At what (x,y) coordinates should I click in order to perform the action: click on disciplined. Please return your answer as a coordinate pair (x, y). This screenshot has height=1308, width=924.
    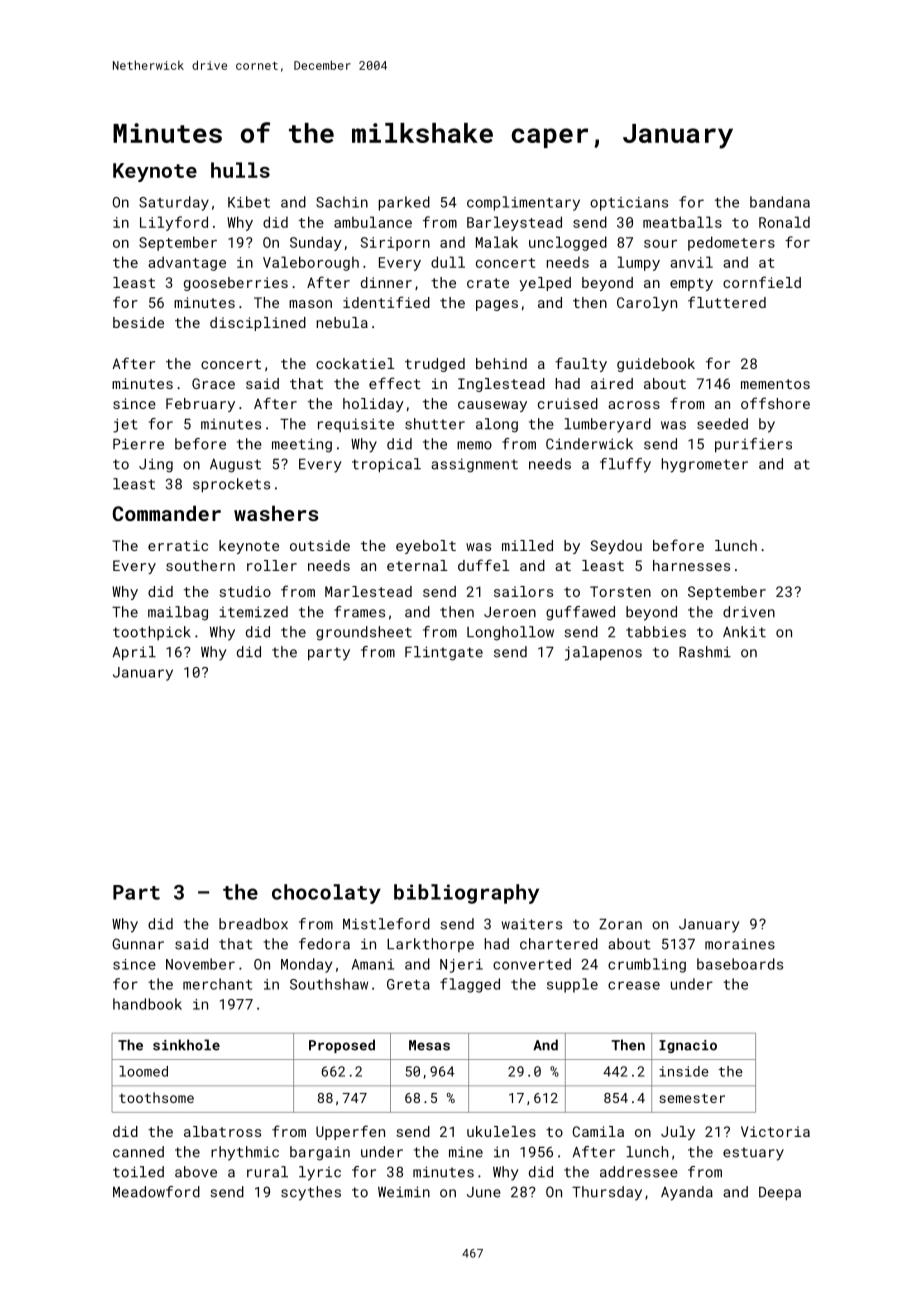
    Looking at the image, I should click on (258, 324).
